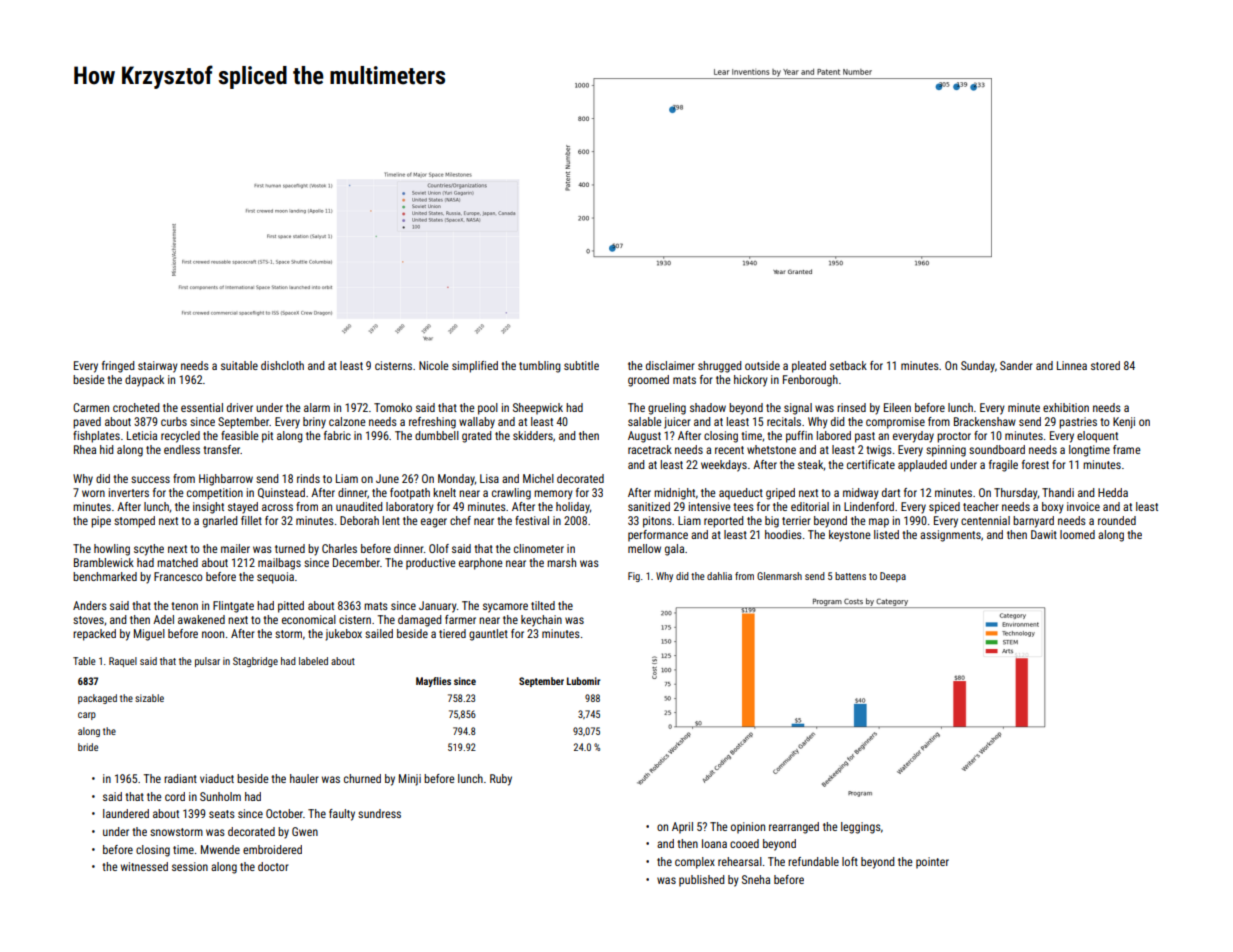 The image size is (1233, 952). Describe the element at coordinates (893, 577) in the document. I see `Deepa` at that location.
